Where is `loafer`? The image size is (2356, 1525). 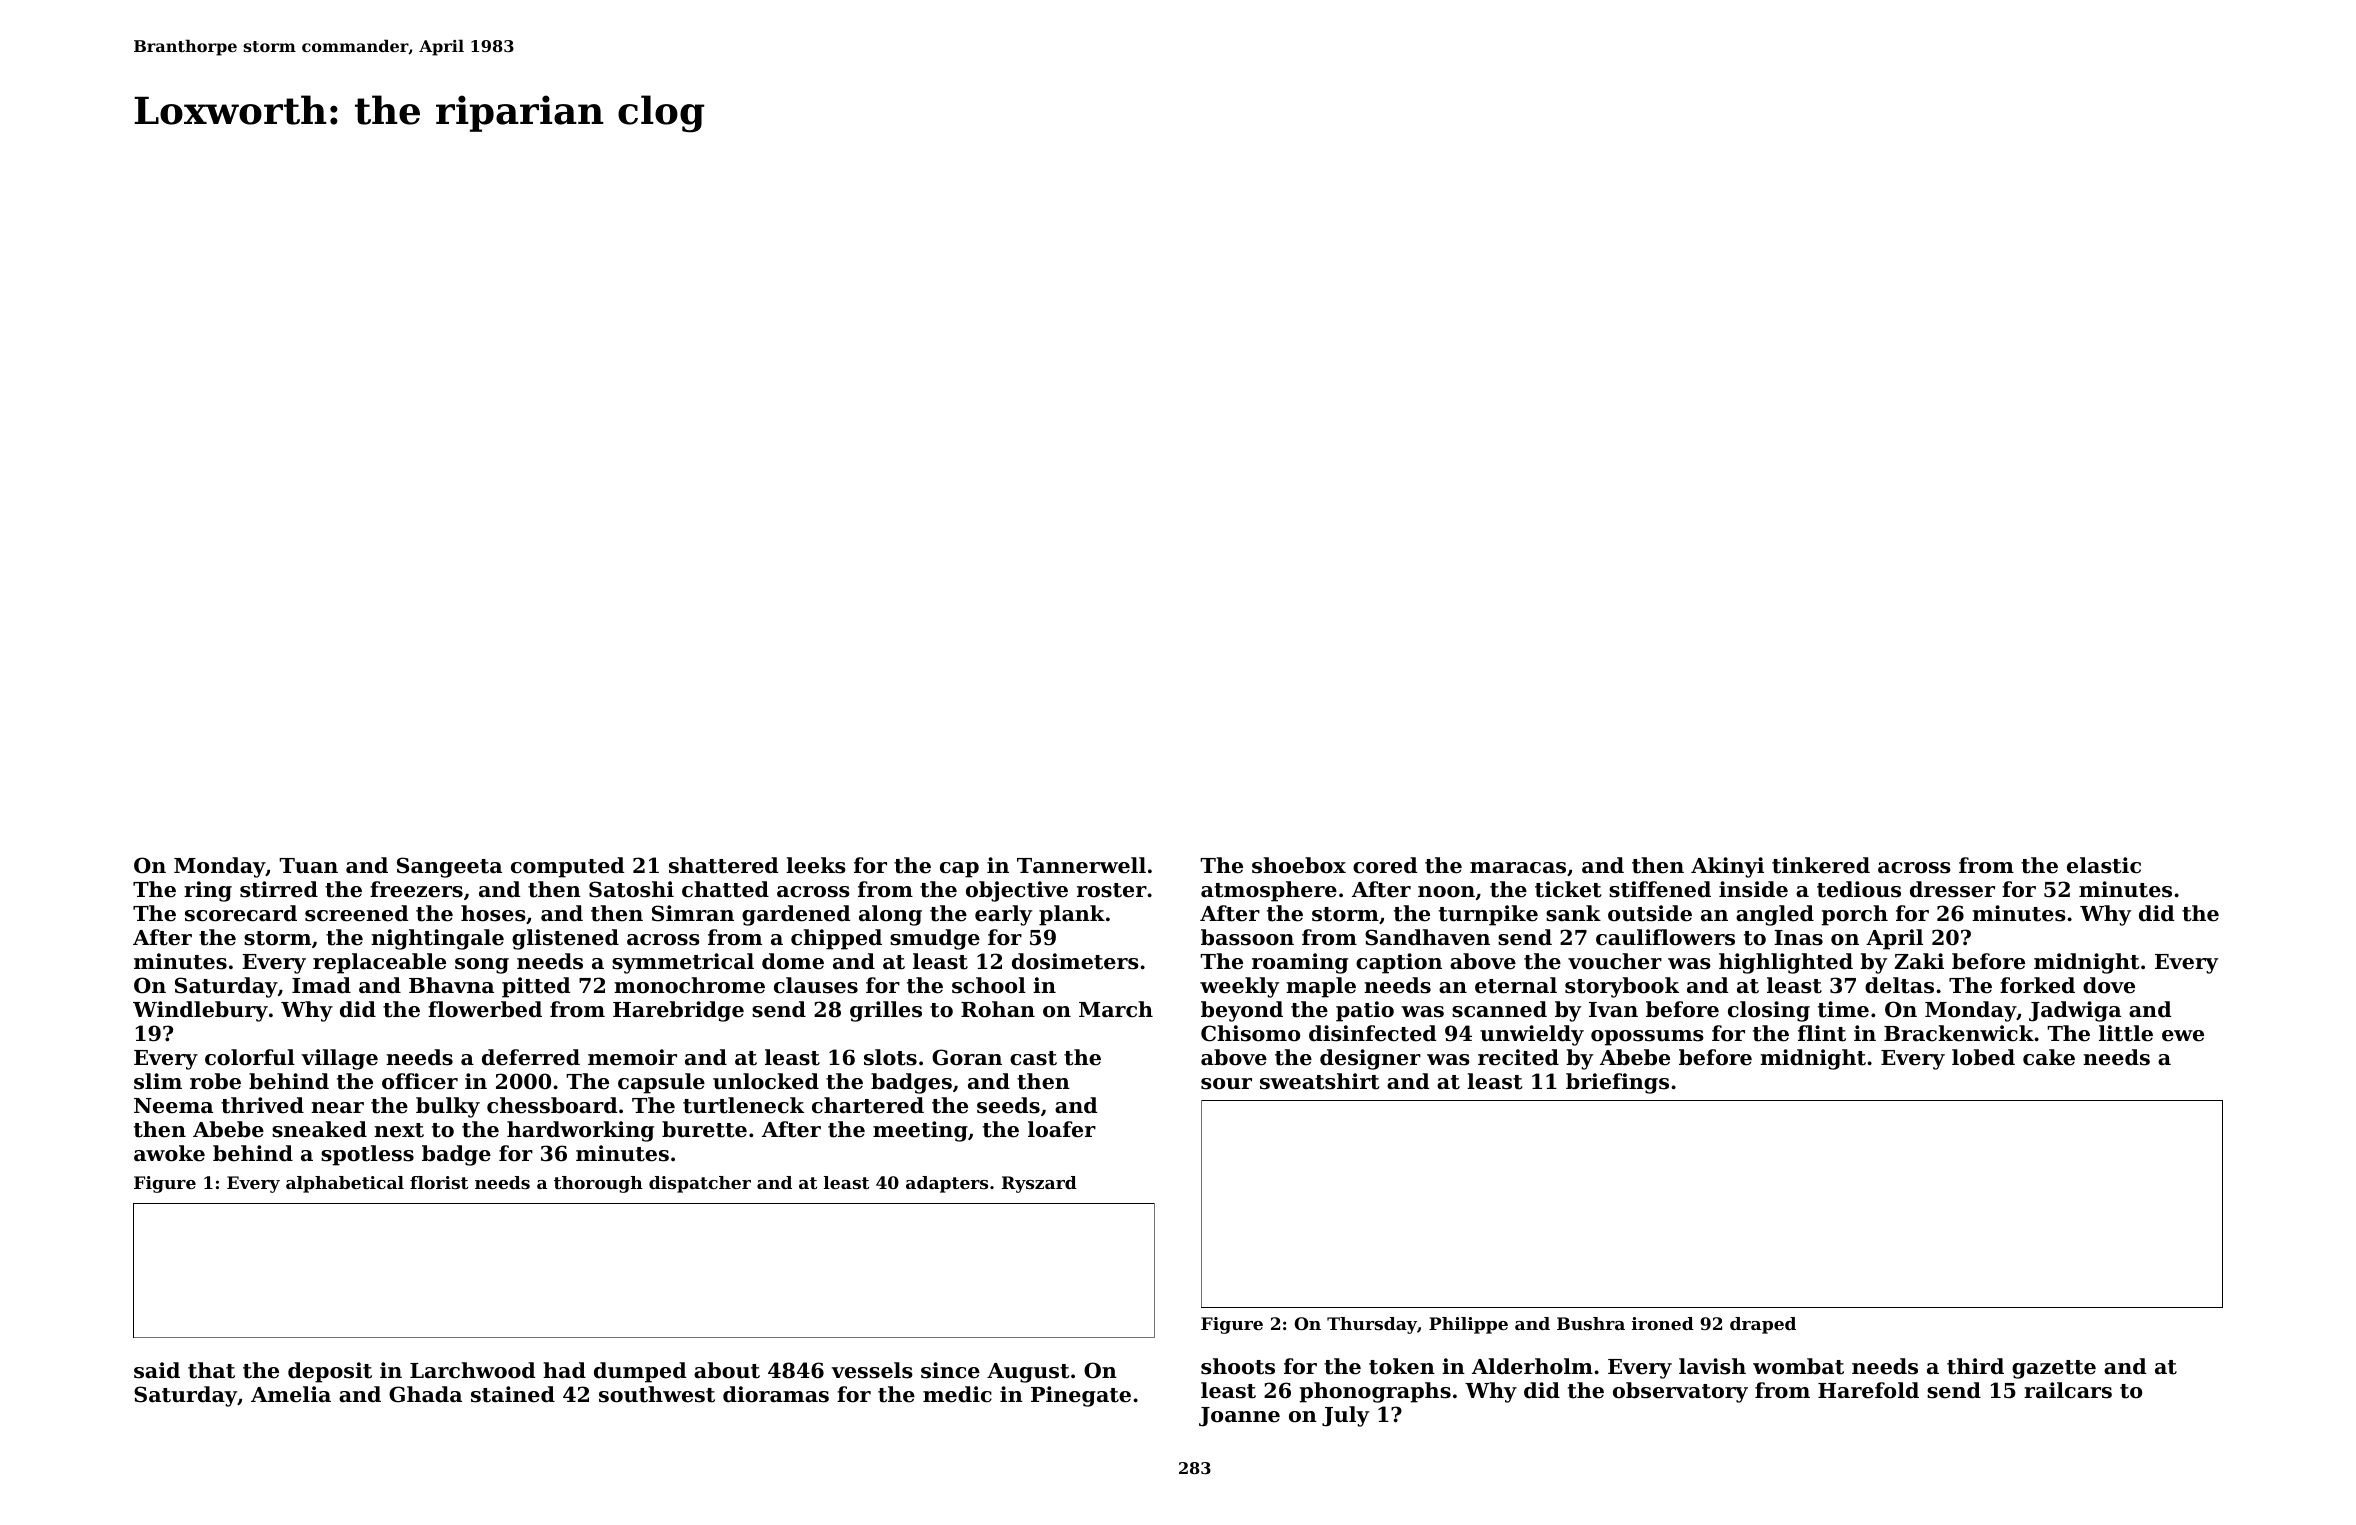
loafer is located at coordinates (1062, 1129).
